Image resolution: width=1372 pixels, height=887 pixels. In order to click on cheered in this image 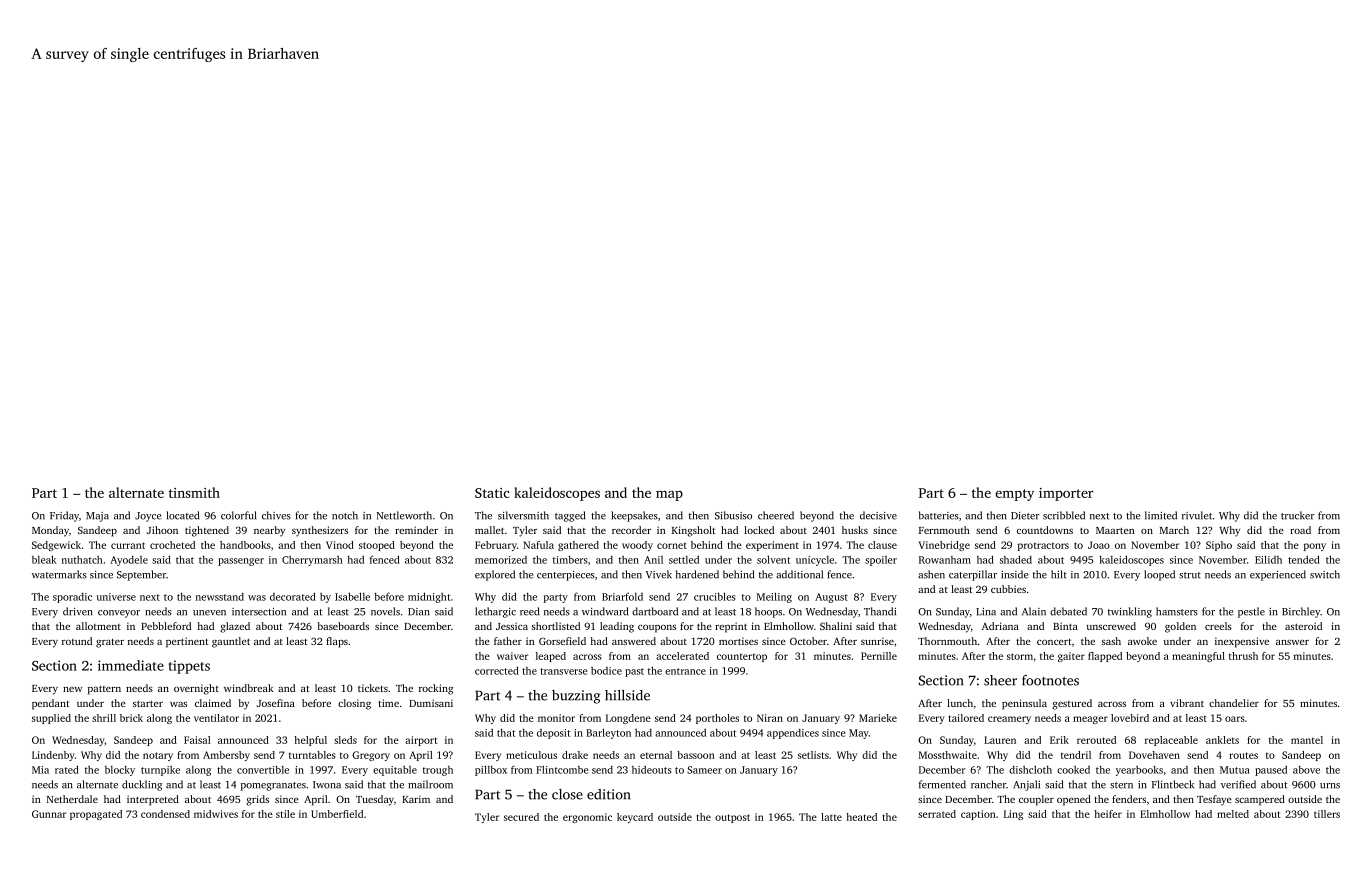, I will do `click(776, 515)`.
